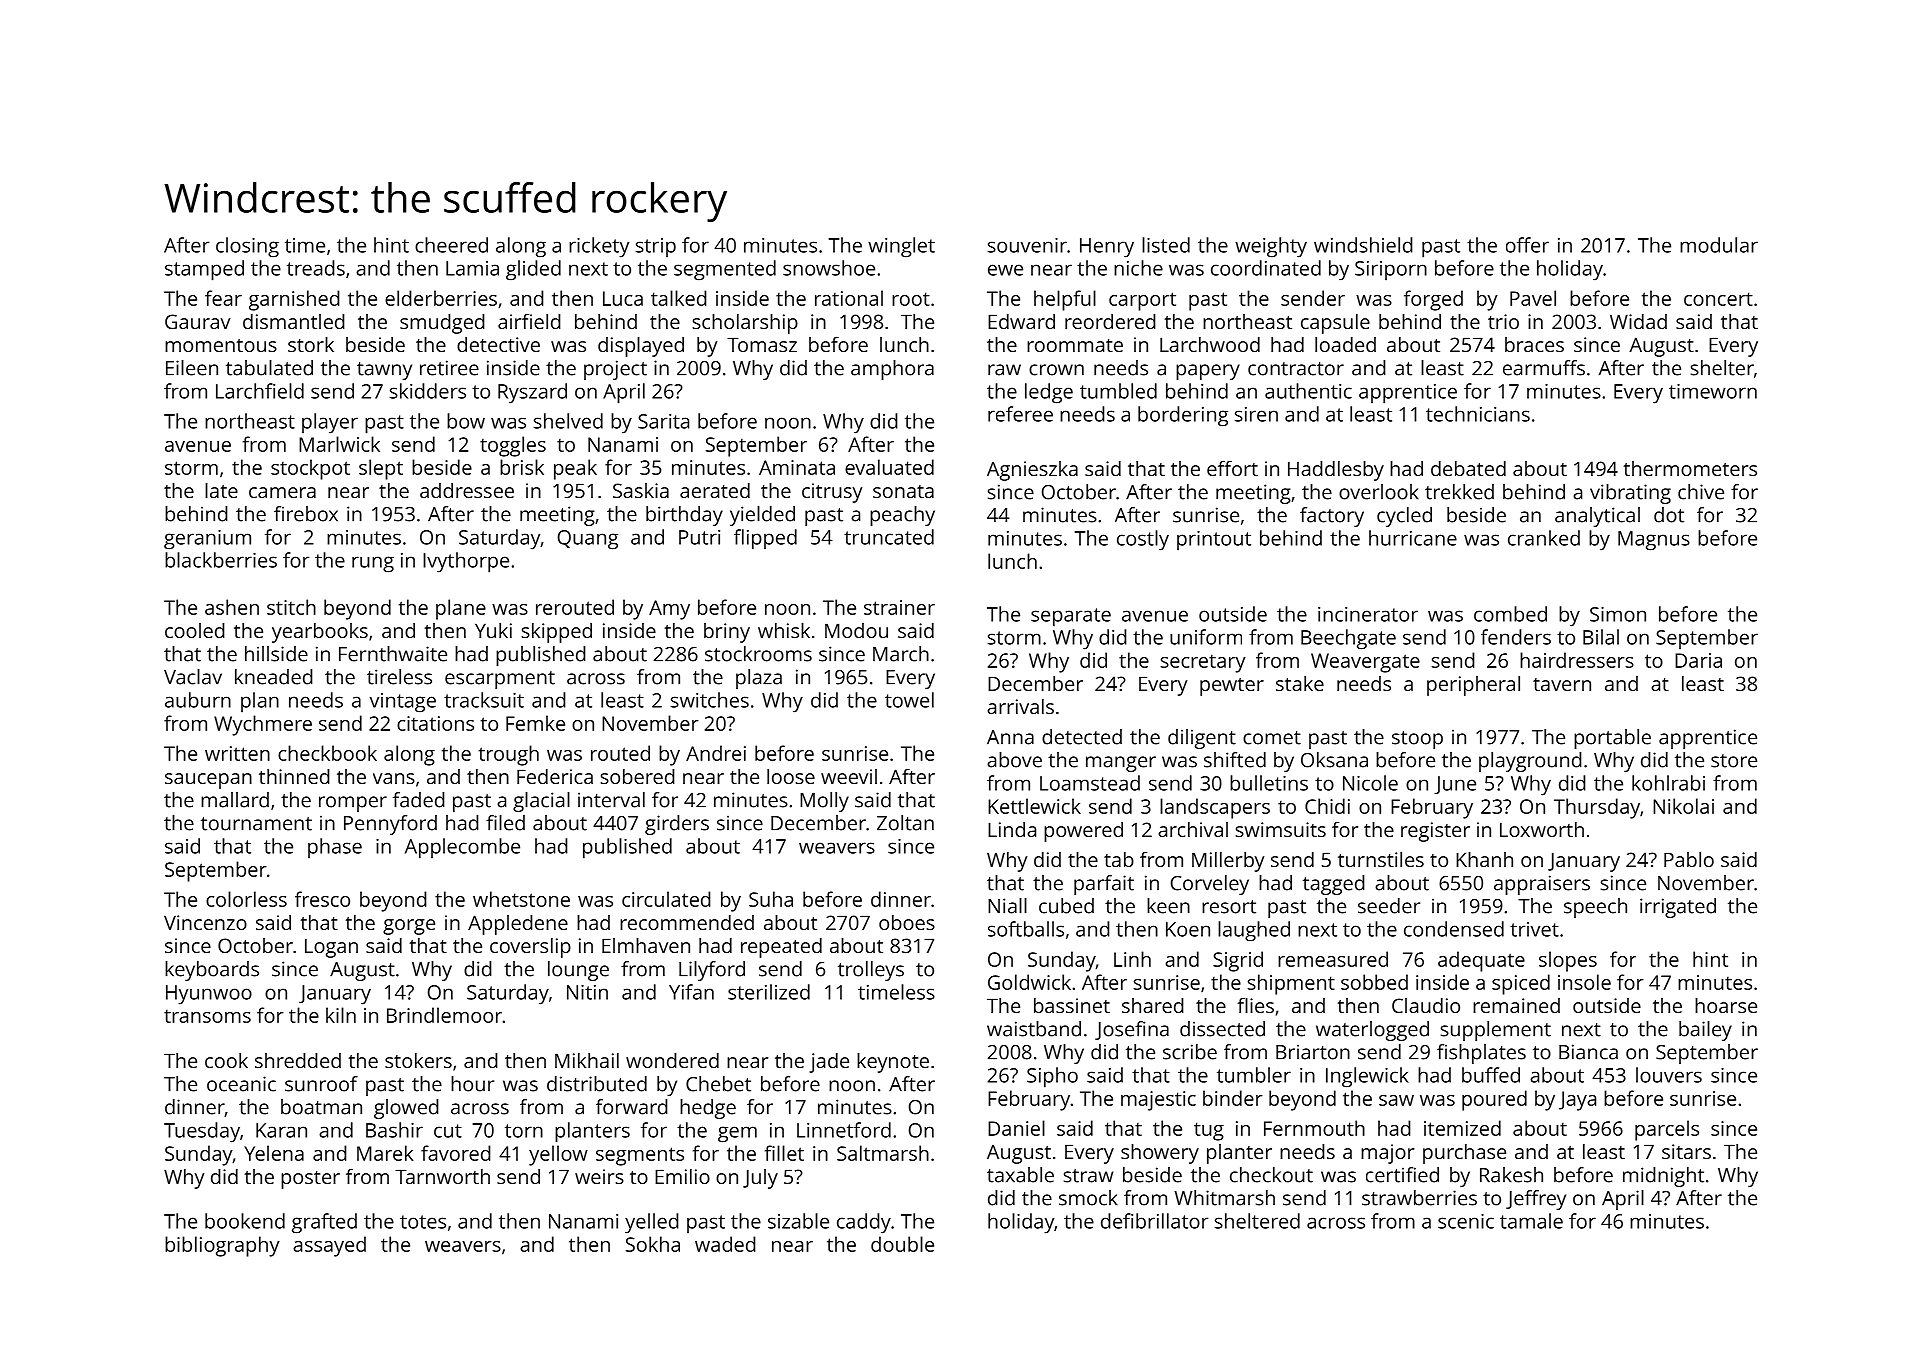  I want to click on mallard, so click(235, 800).
